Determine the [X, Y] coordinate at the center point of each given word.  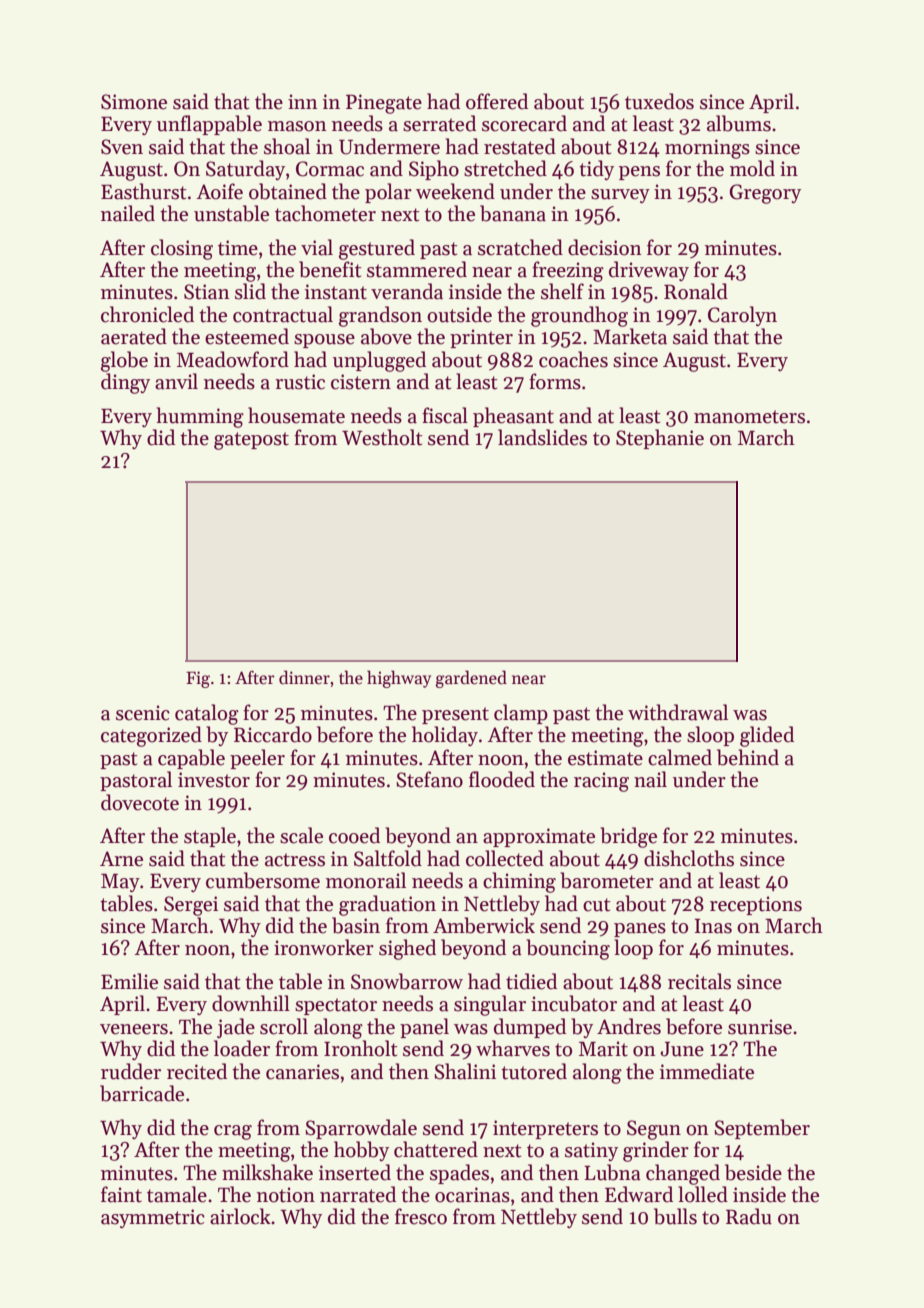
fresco [421, 1216]
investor [214, 780]
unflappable [209, 125]
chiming [519, 882]
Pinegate [384, 104]
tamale [177, 1194]
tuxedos [659, 101]
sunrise [760, 1027]
